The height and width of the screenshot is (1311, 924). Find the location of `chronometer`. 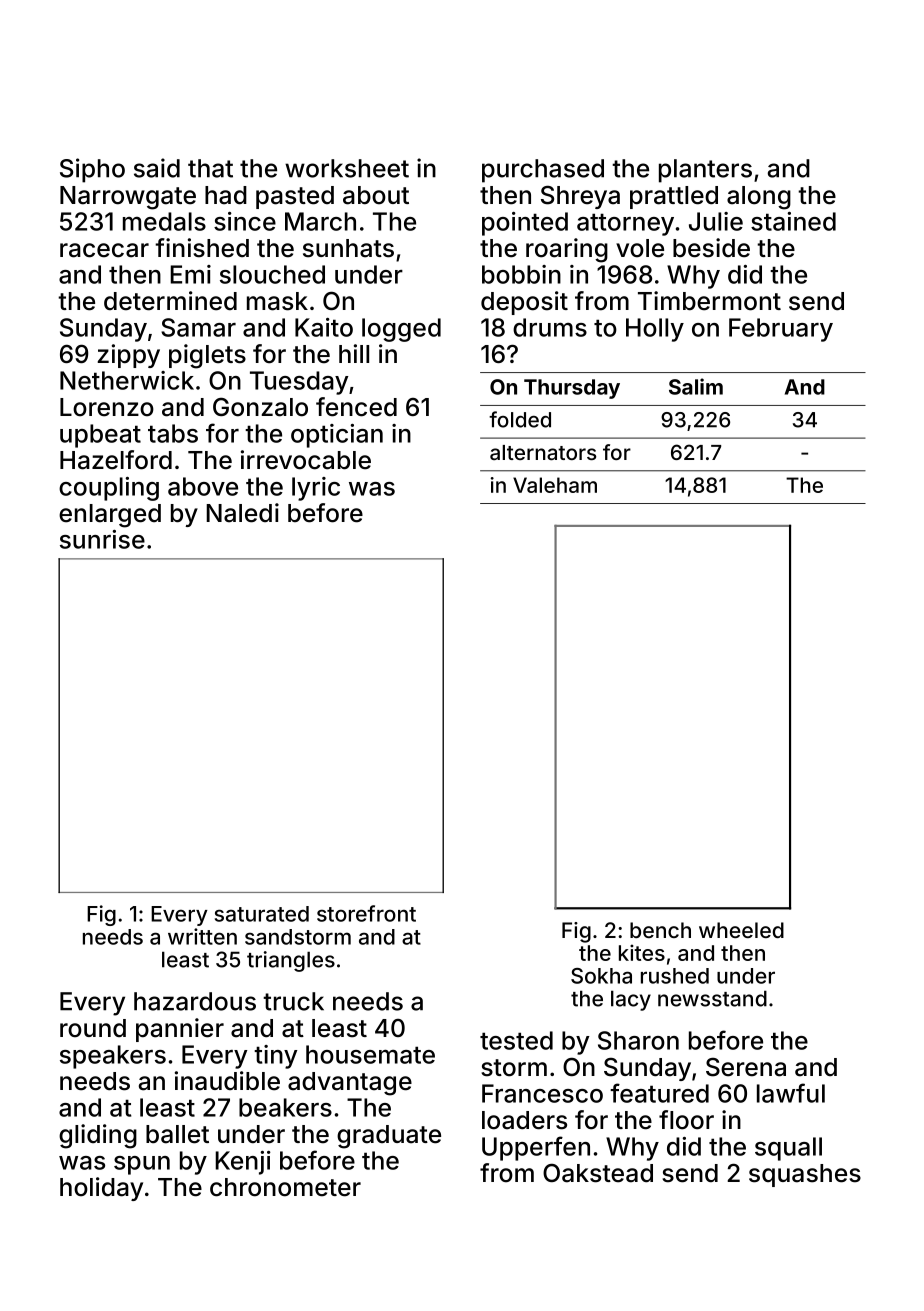

chronometer is located at coordinates (285, 1187).
